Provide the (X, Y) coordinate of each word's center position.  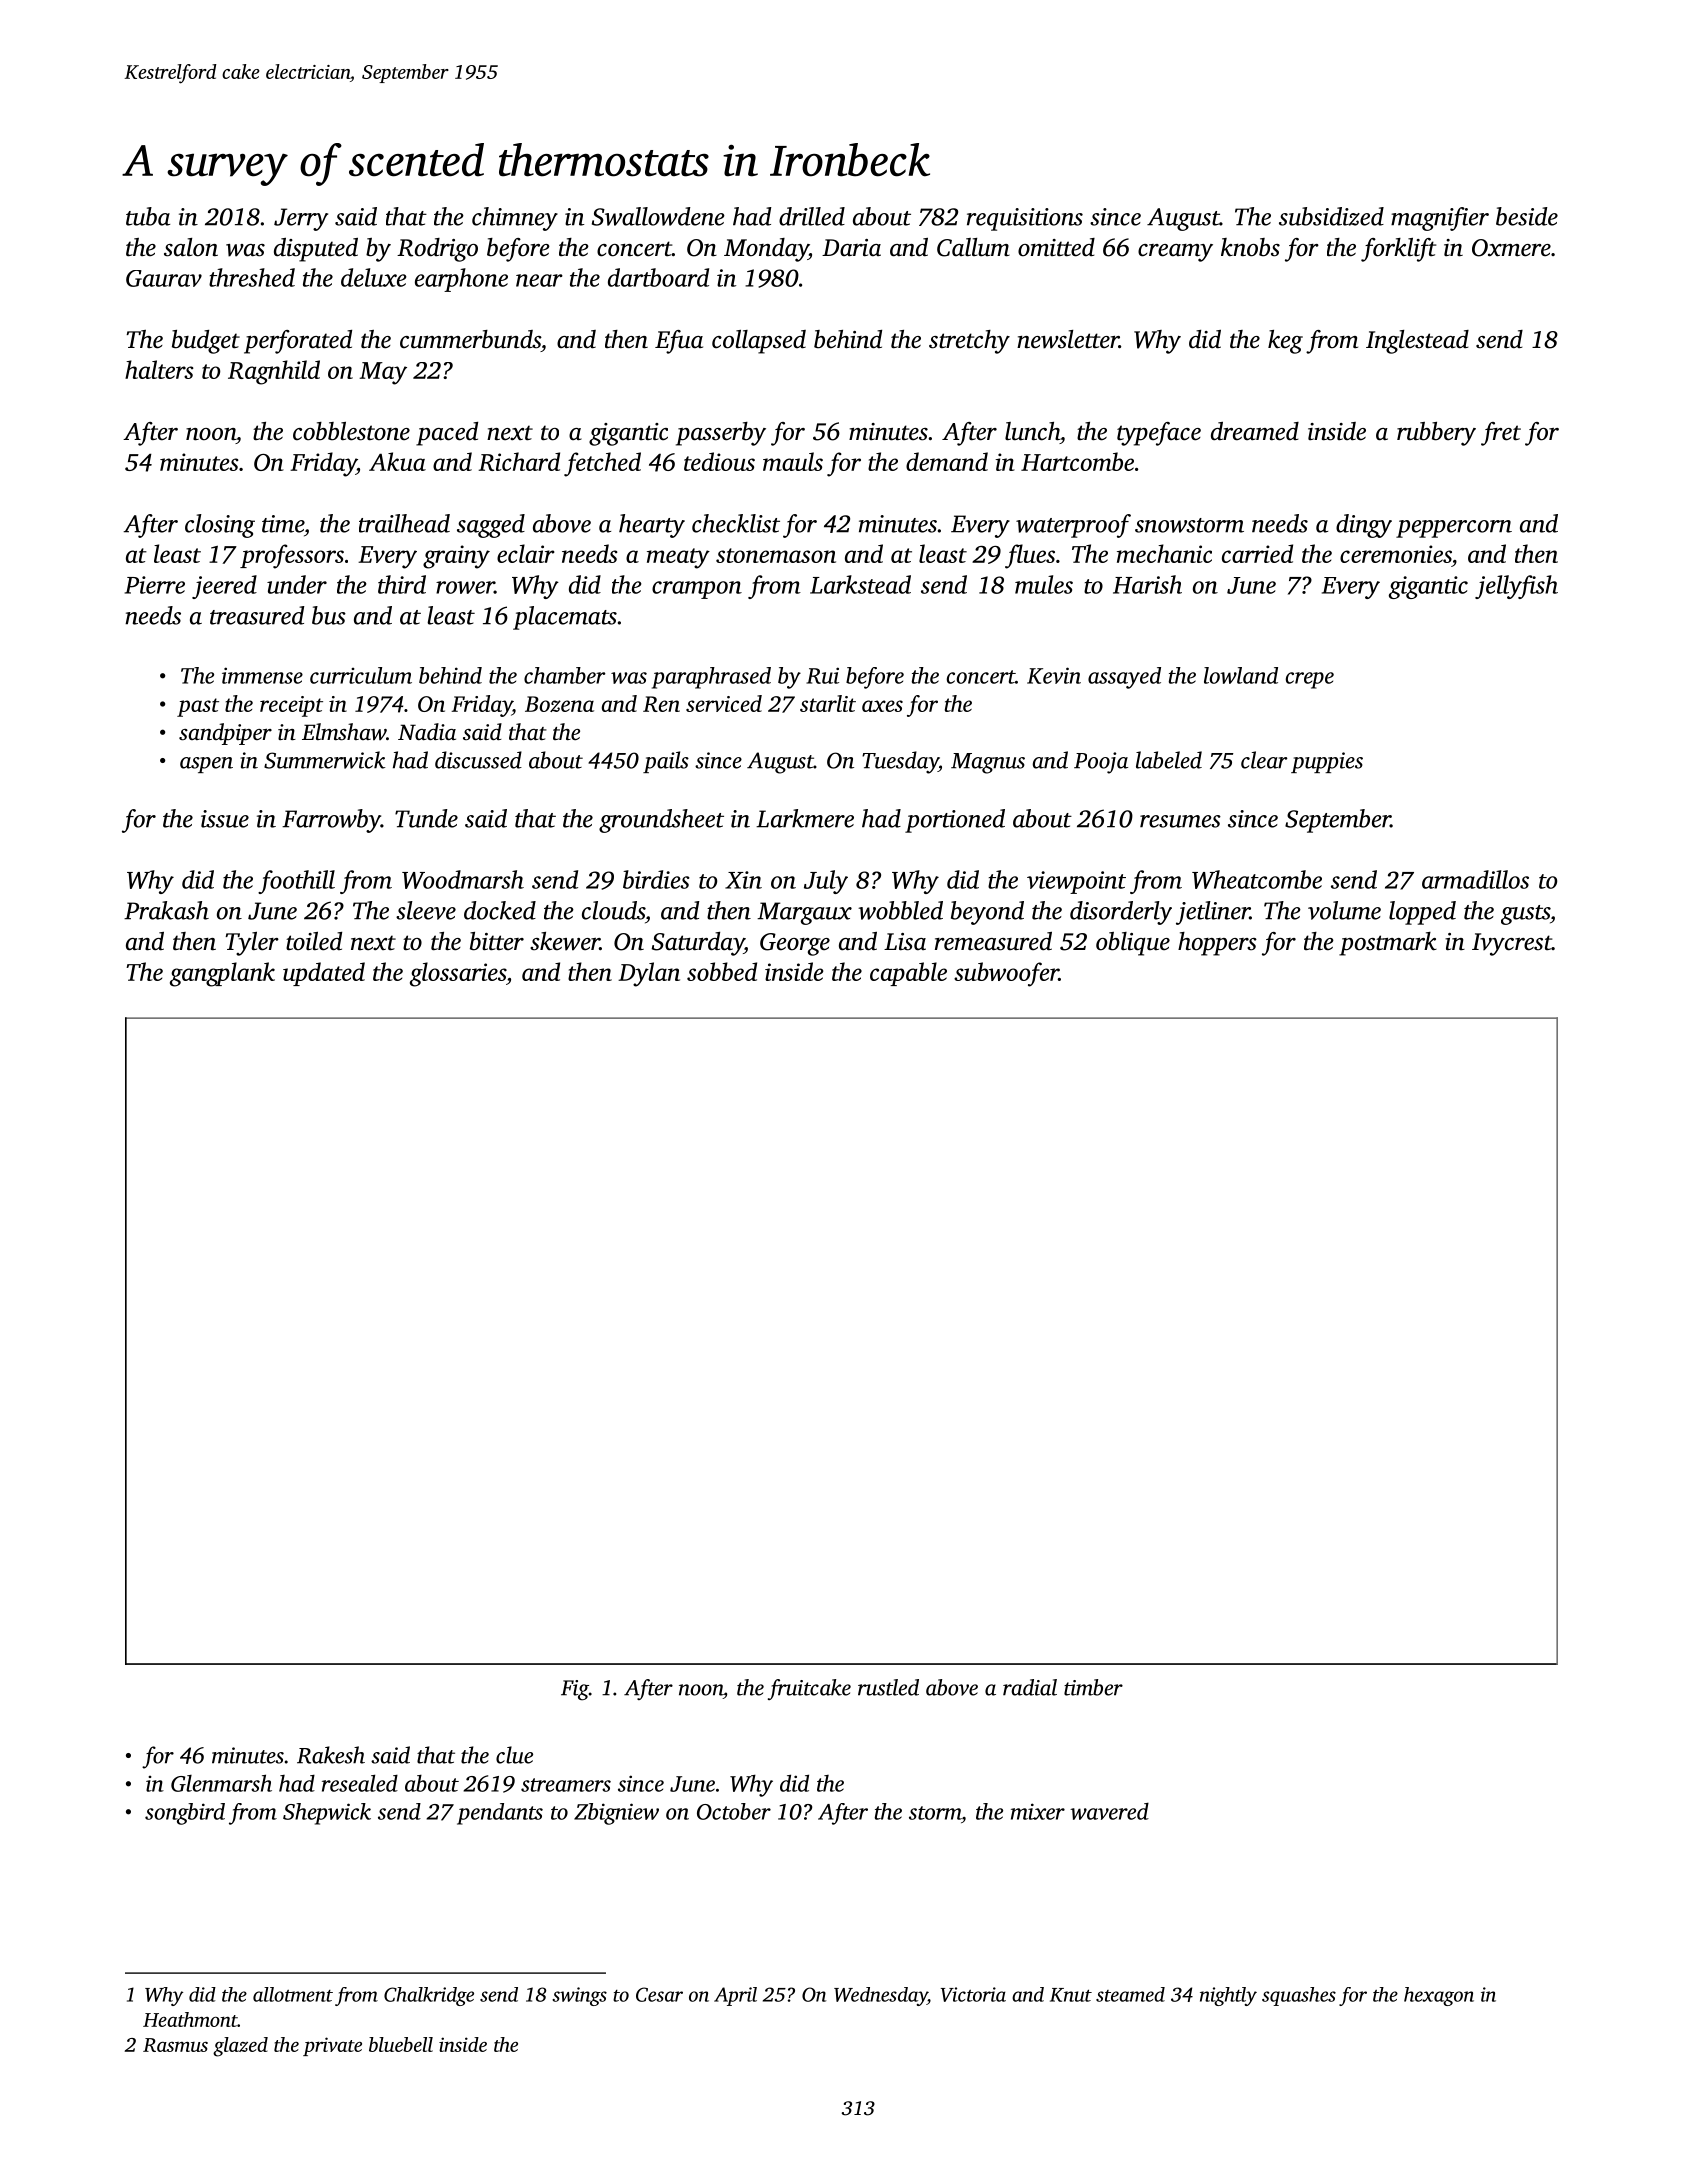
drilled (812, 216)
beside (1527, 216)
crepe (1310, 680)
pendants (500, 1814)
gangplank (222, 974)
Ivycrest (1512, 944)
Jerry (301, 219)
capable (908, 974)
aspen (206, 765)
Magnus (988, 763)
